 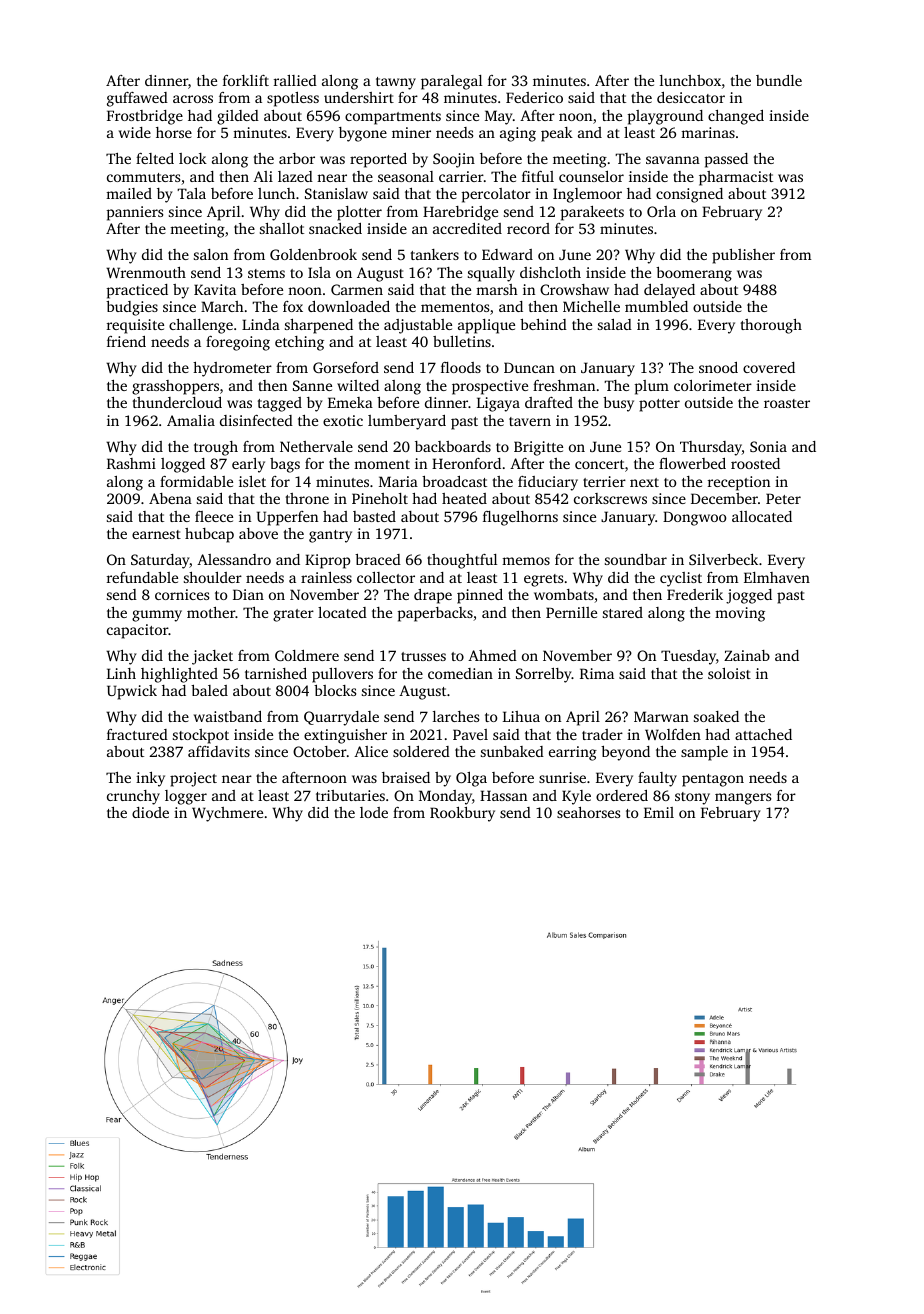 What do you see at coordinates (462, 814) in the document?
I see `Rookbury` at bounding box center [462, 814].
